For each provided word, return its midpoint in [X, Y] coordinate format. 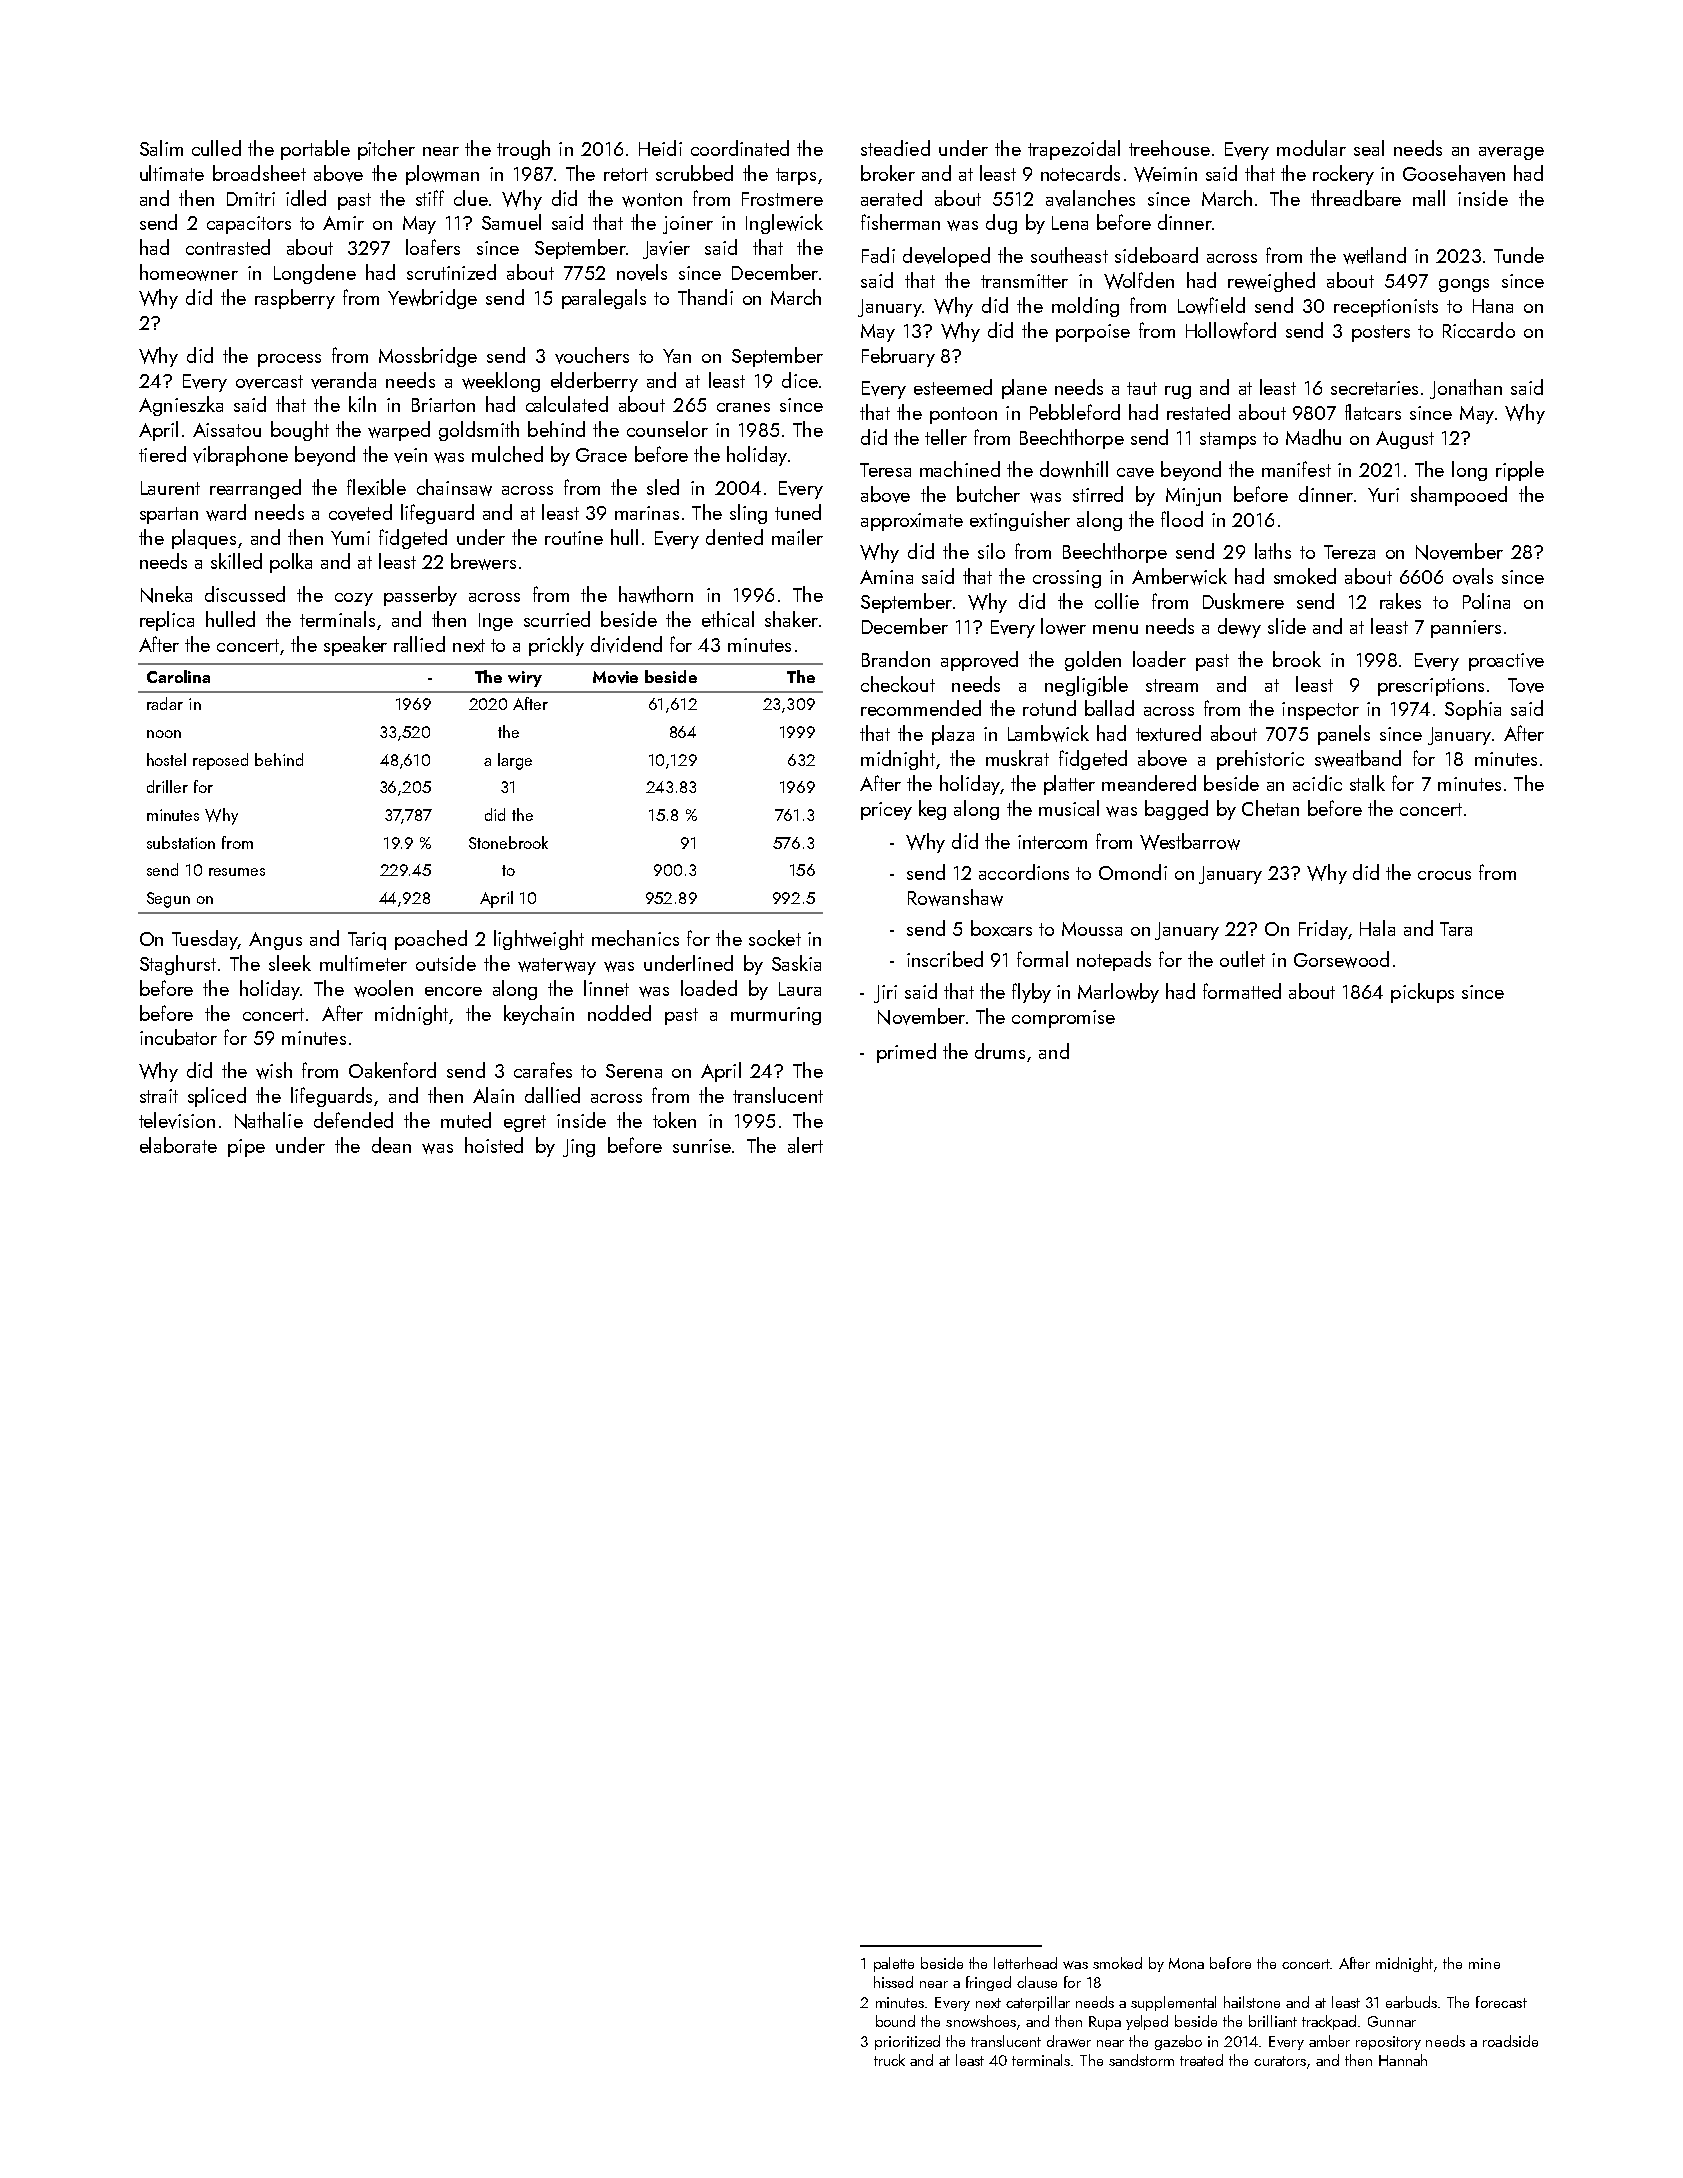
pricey [886, 811]
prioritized [907, 2042]
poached [431, 940]
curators [1280, 2061]
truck [889, 2060]
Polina [1486, 601]
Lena [1070, 223]
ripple [1520, 471]
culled [216, 148]
